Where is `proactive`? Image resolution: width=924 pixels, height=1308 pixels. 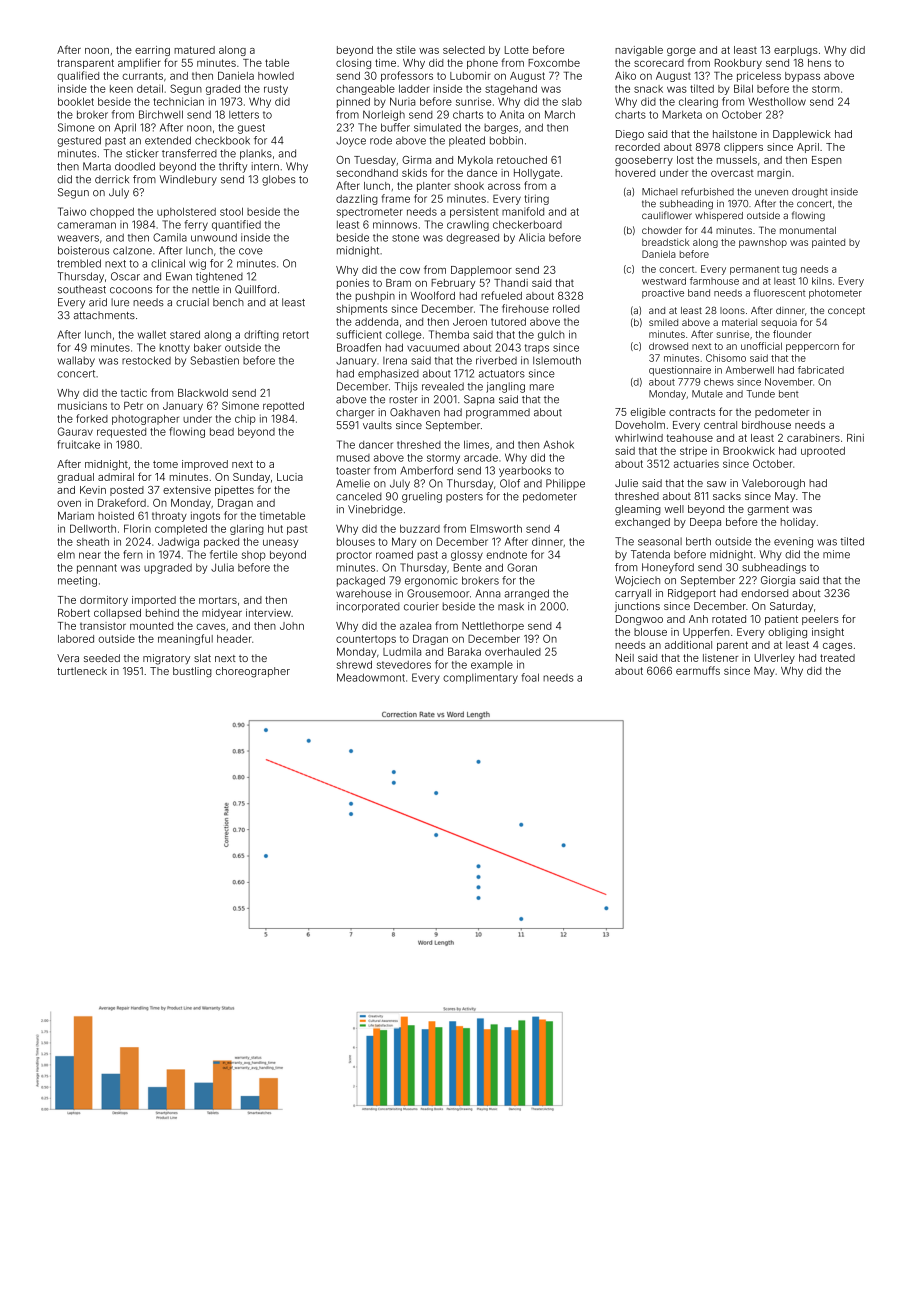
proactive is located at coordinates (663, 294).
